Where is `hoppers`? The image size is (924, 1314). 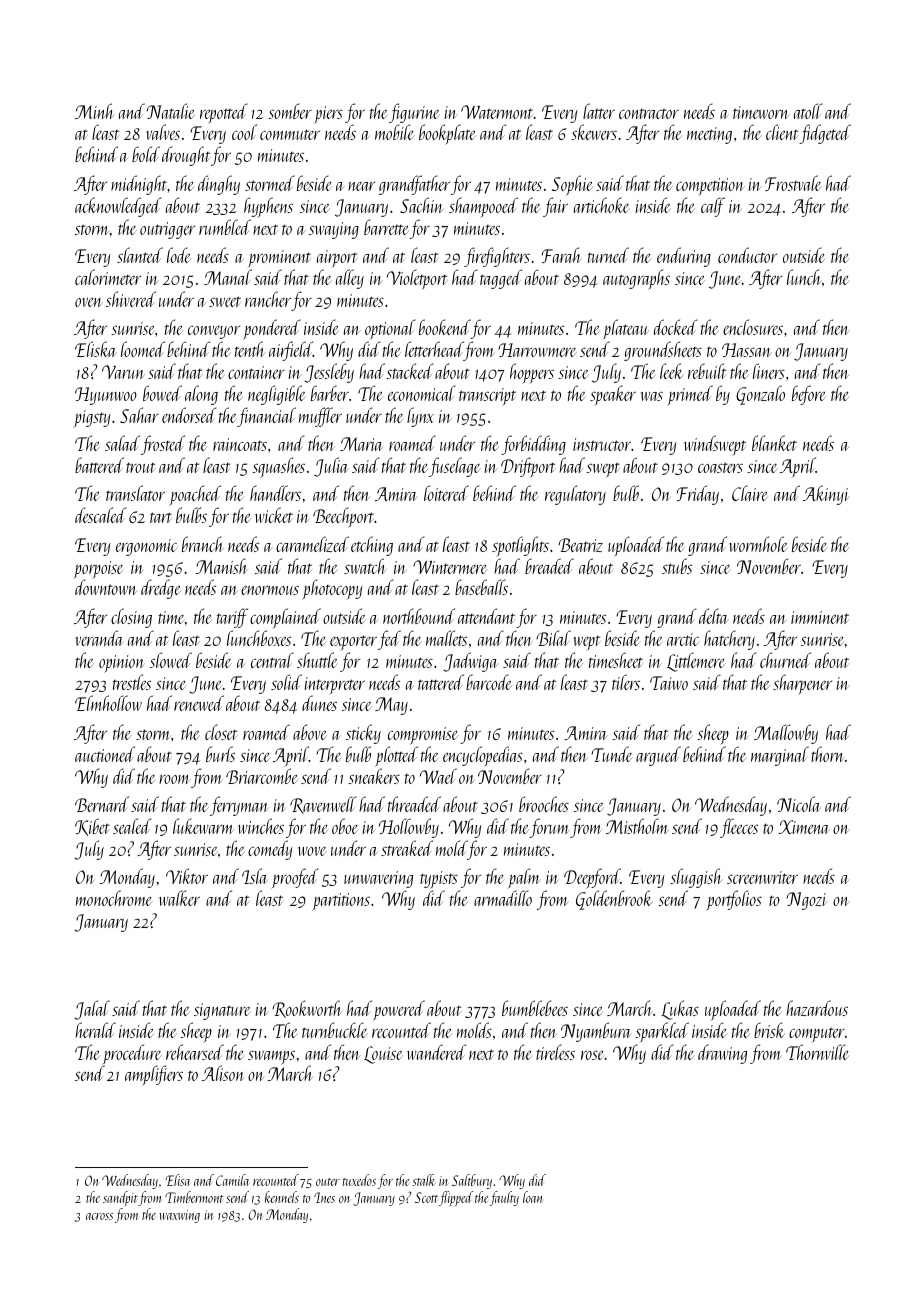 hoppers is located at coordinates (532, 373).
